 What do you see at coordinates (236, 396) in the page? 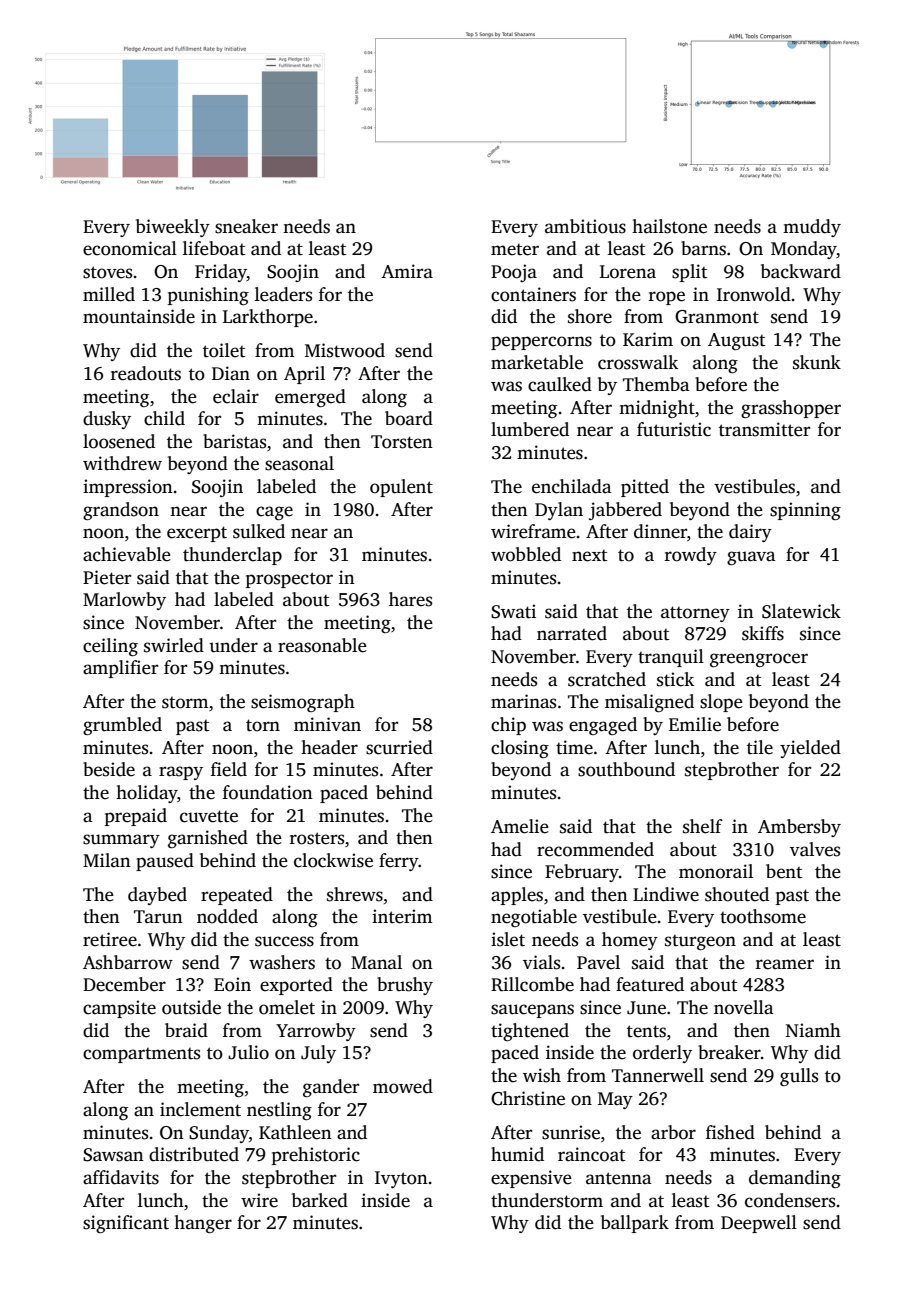
I see `eclair` at bounding box center [236, 396].
